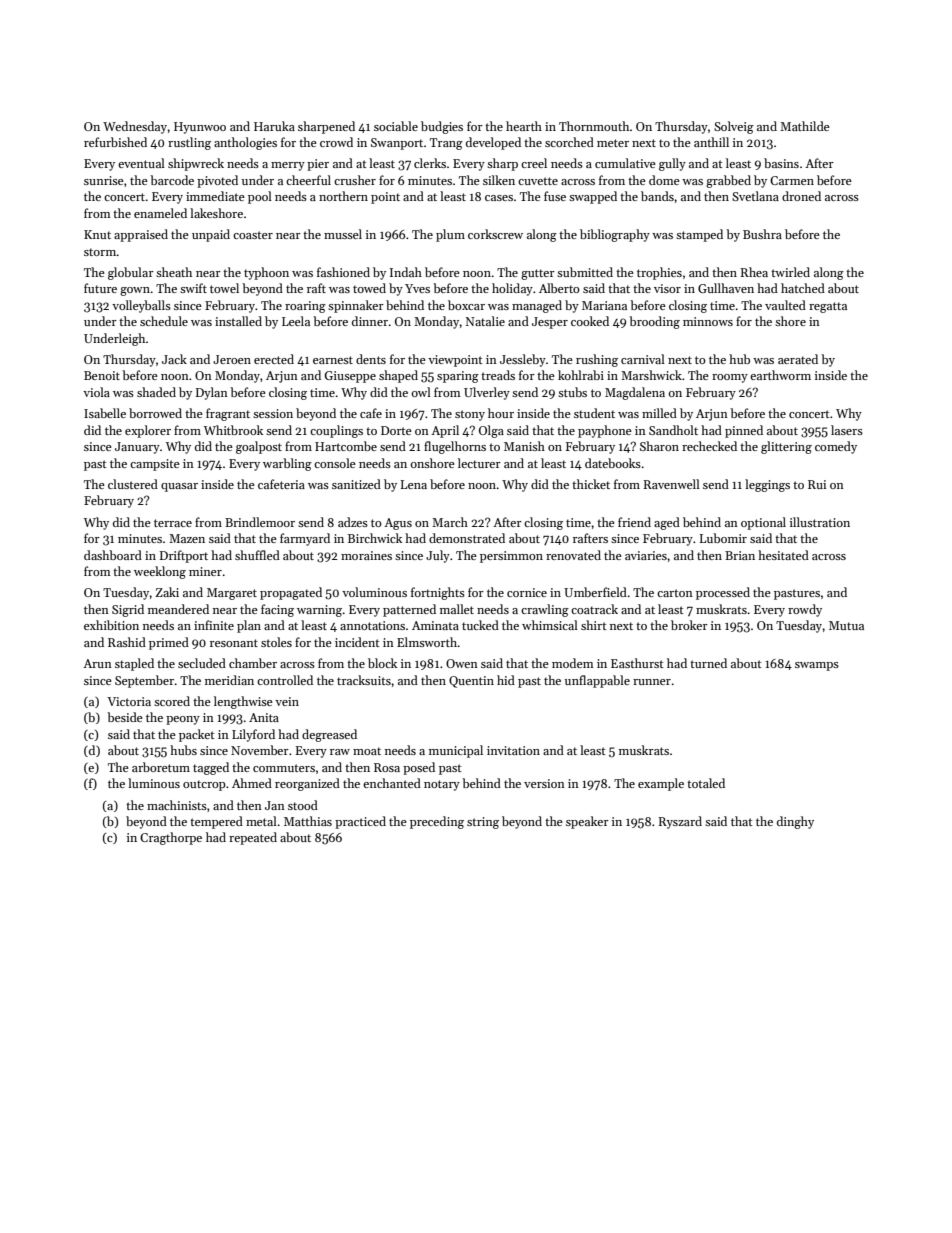  I want to click on Bushra, so click(762, 234).
